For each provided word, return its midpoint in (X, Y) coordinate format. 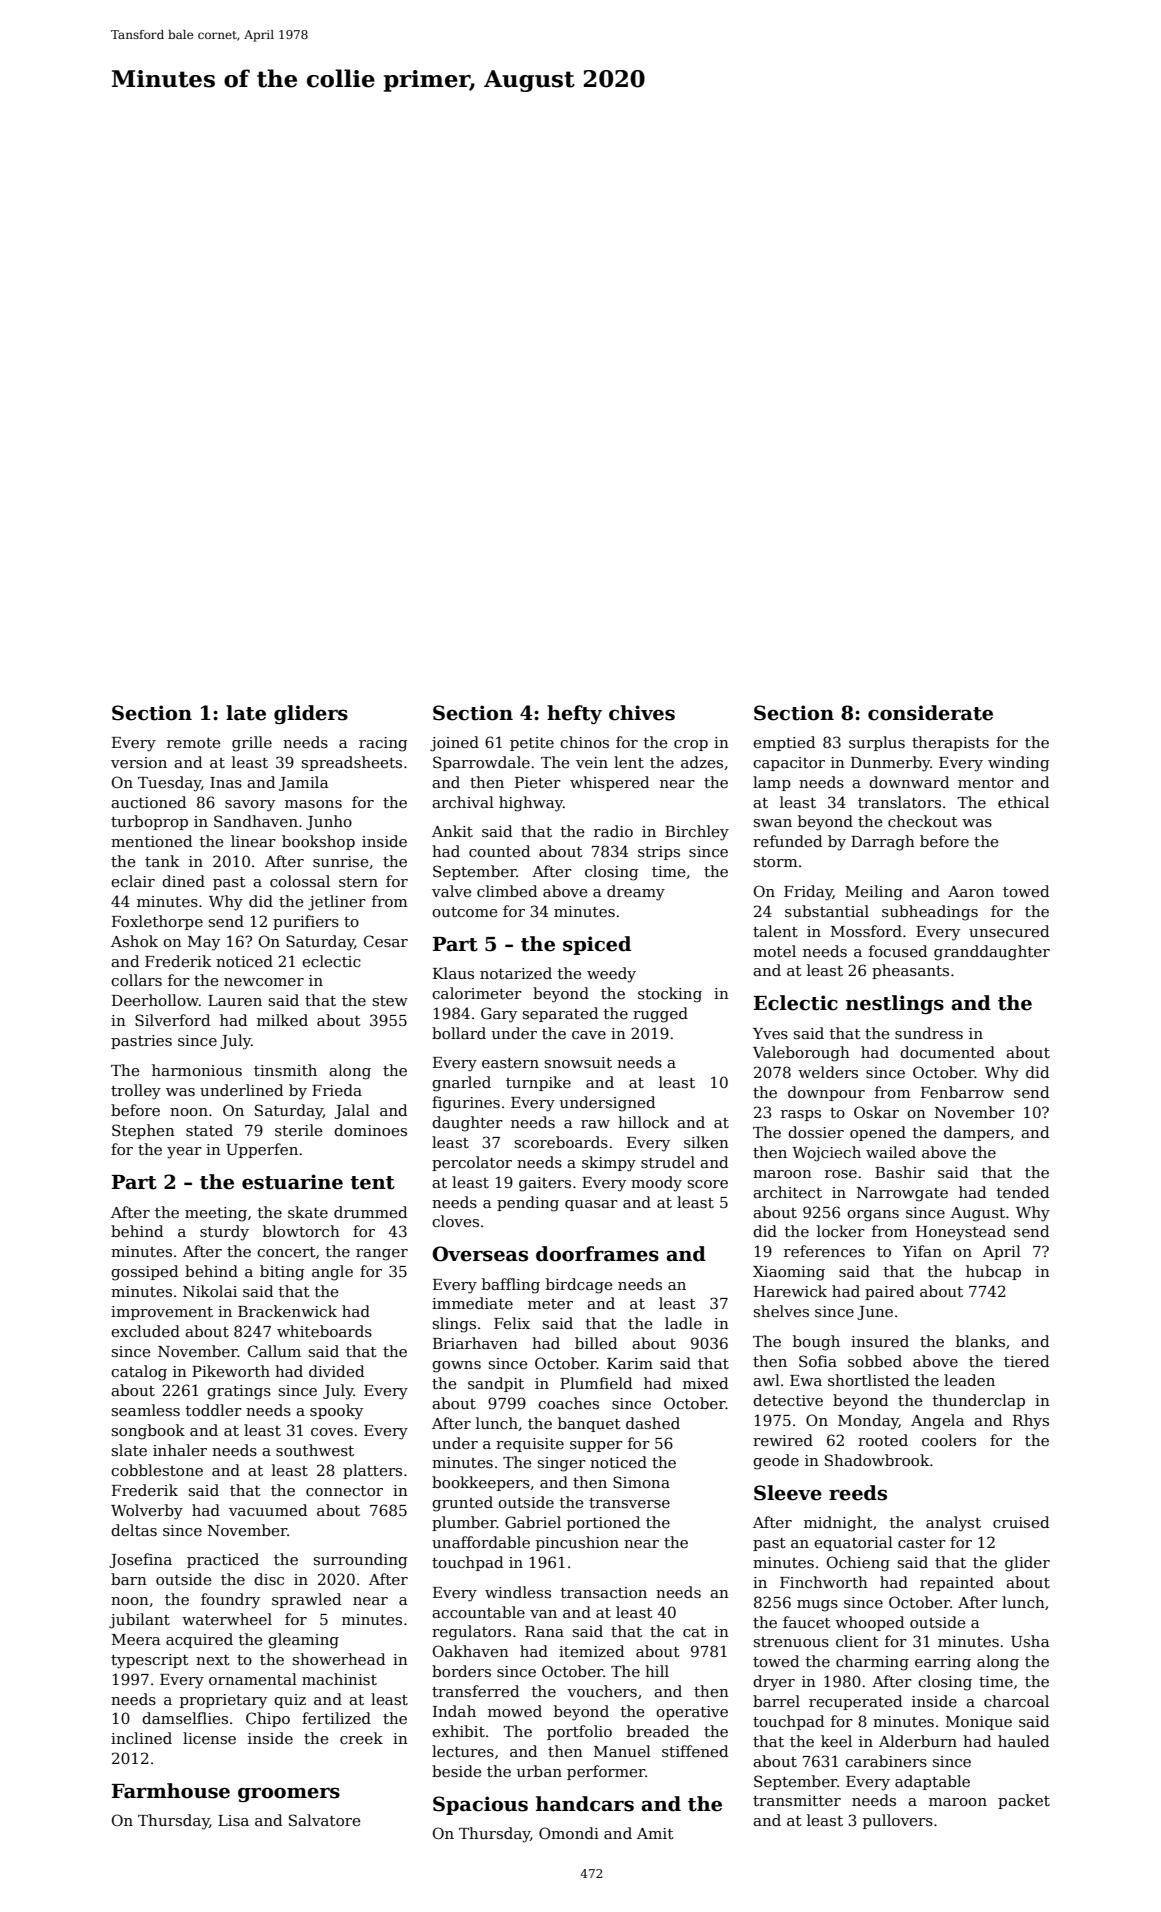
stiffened (695, 1751)
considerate (930, 713)
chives (642, 713)
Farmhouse (171, 1791)
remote (194, 743)
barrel (776, 1701)
